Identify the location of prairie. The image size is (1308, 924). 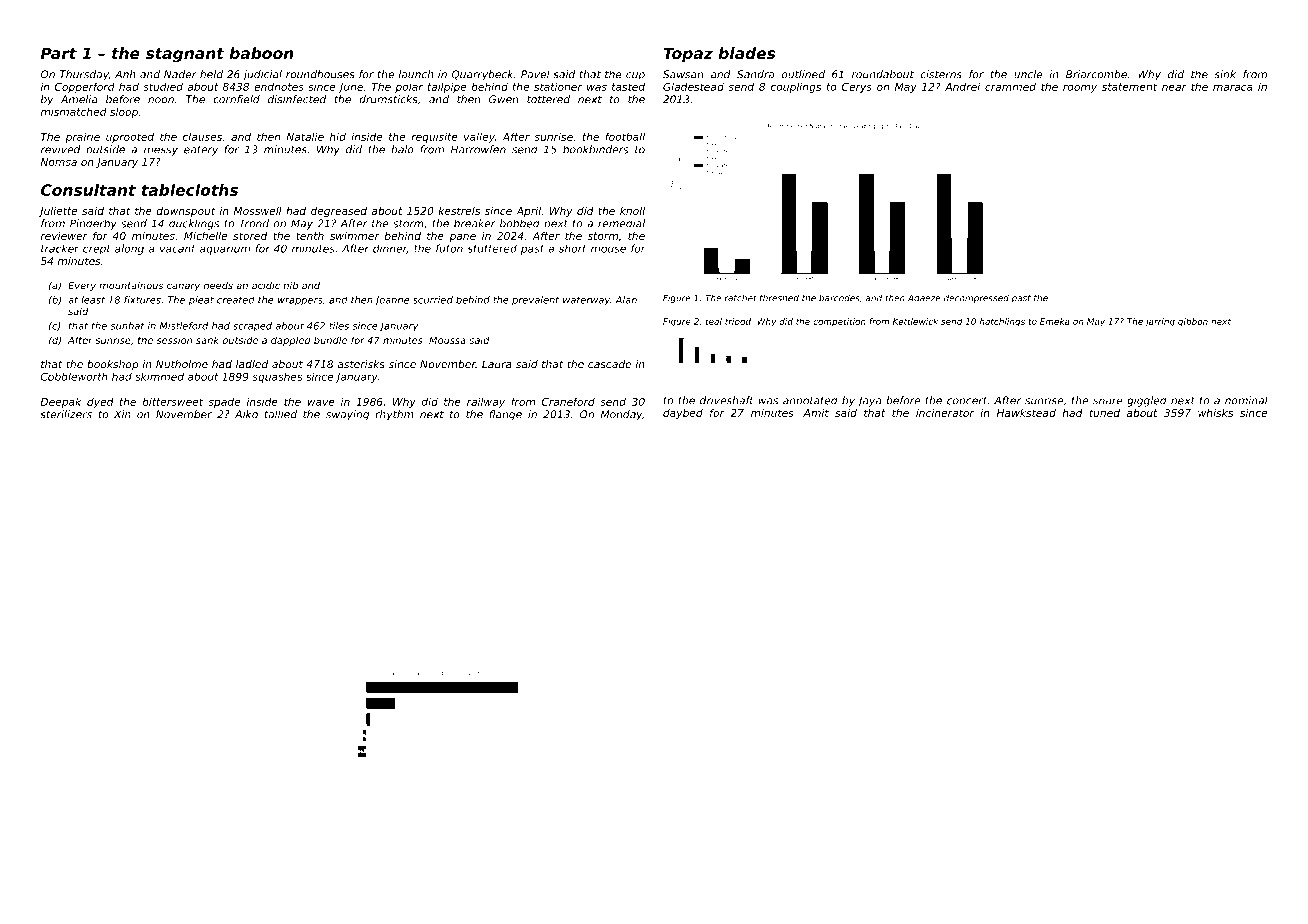
(82, 137).
